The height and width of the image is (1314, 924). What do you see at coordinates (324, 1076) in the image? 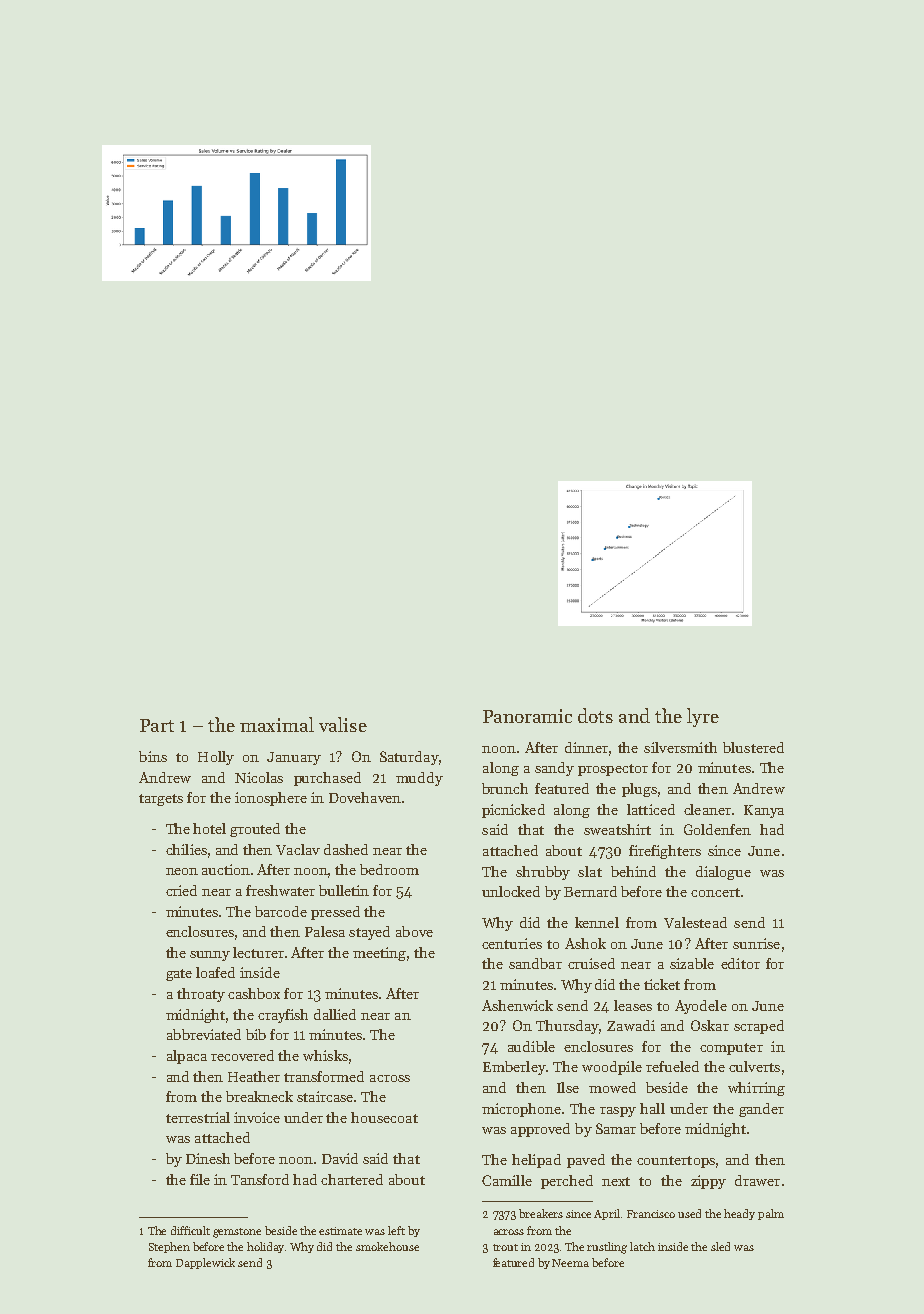
I see `transformed` at bounding box center [324, 1076].
